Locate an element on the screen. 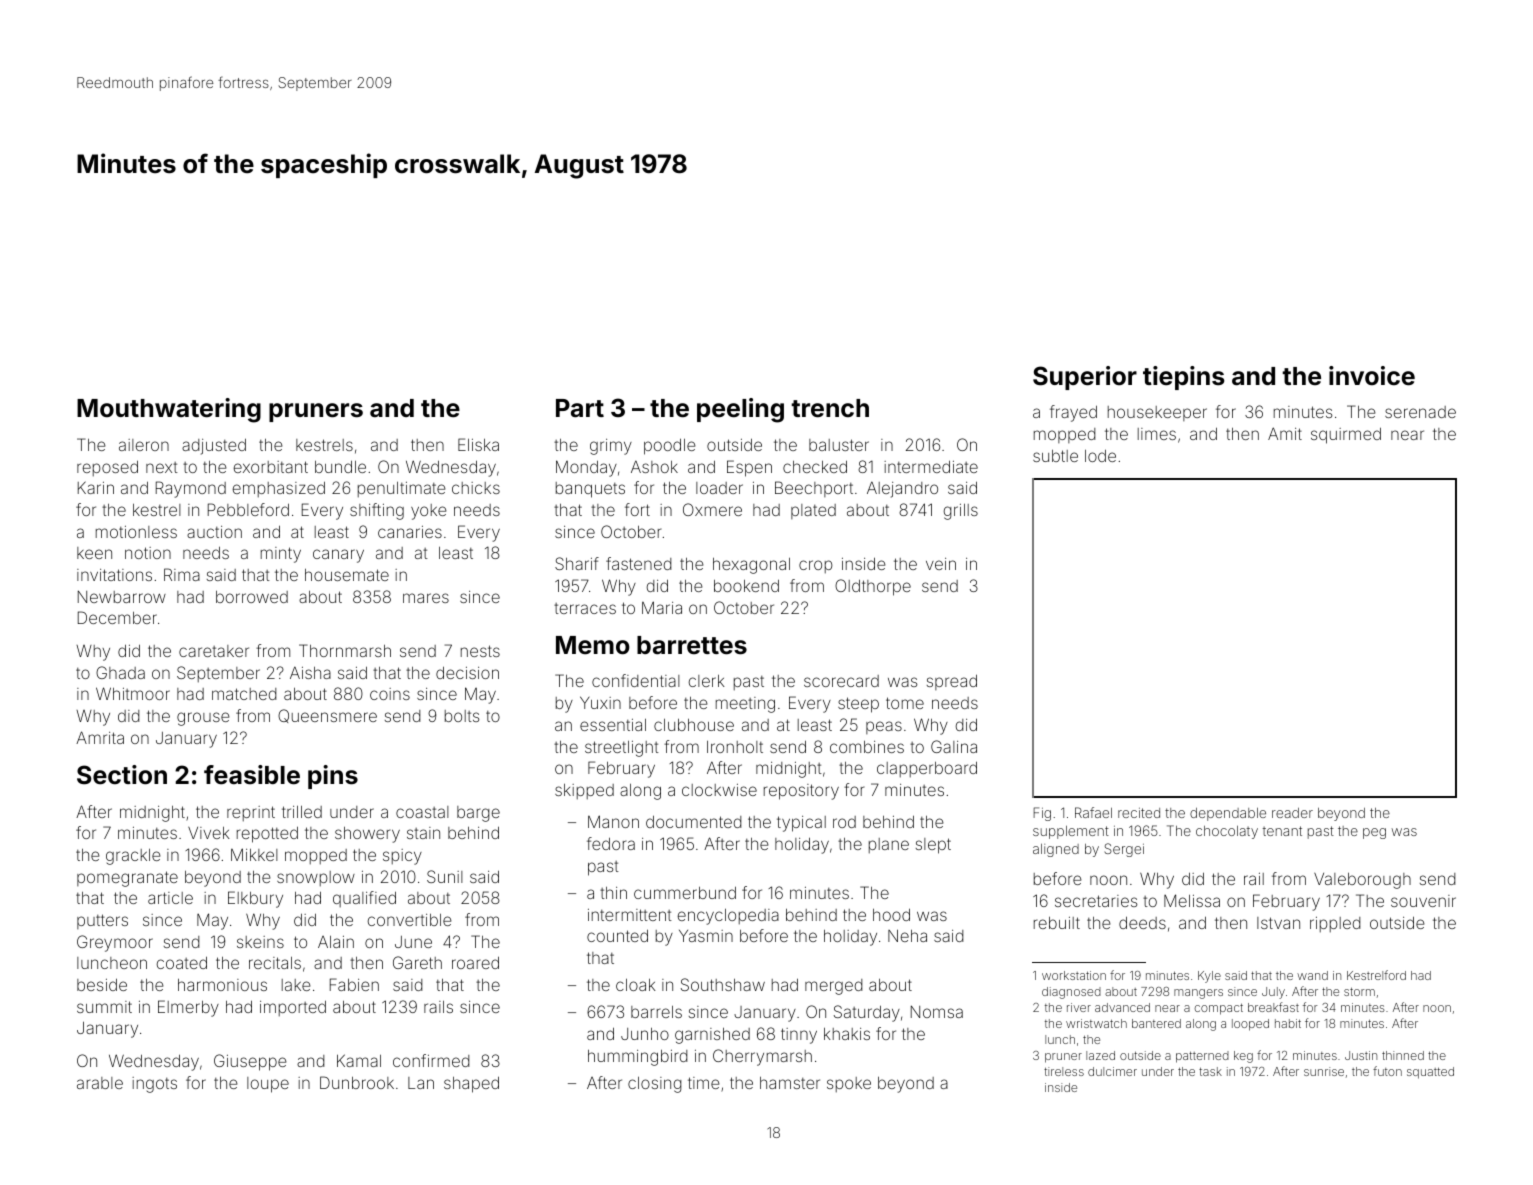 This screenshot has height=1185, width=1533. souvenir is located at coordinates (1423, 901).
